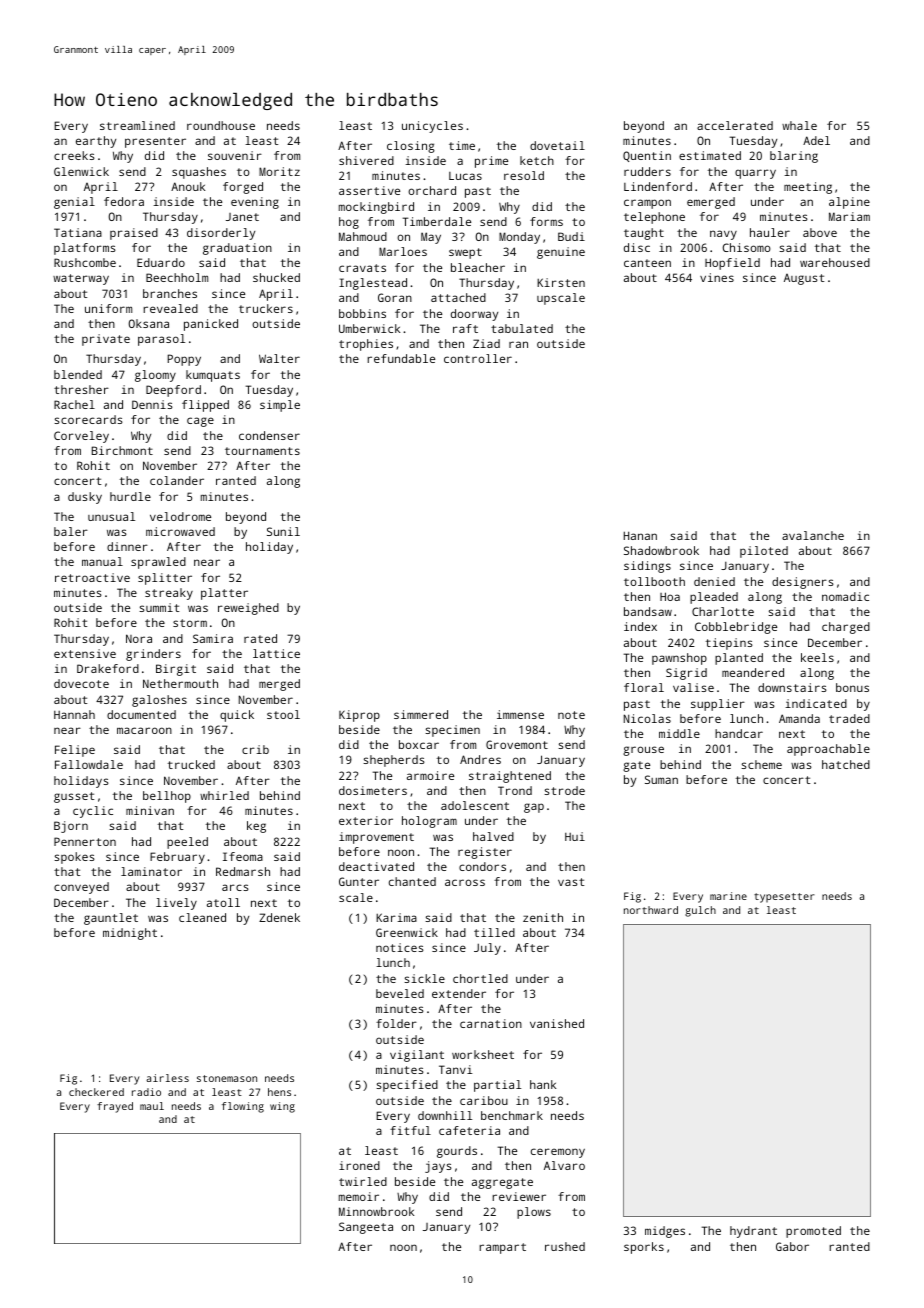 This page has height=1308, width=924. Describe the element at coordinates (429, 822) in the page. I see `hologram` at that location.
